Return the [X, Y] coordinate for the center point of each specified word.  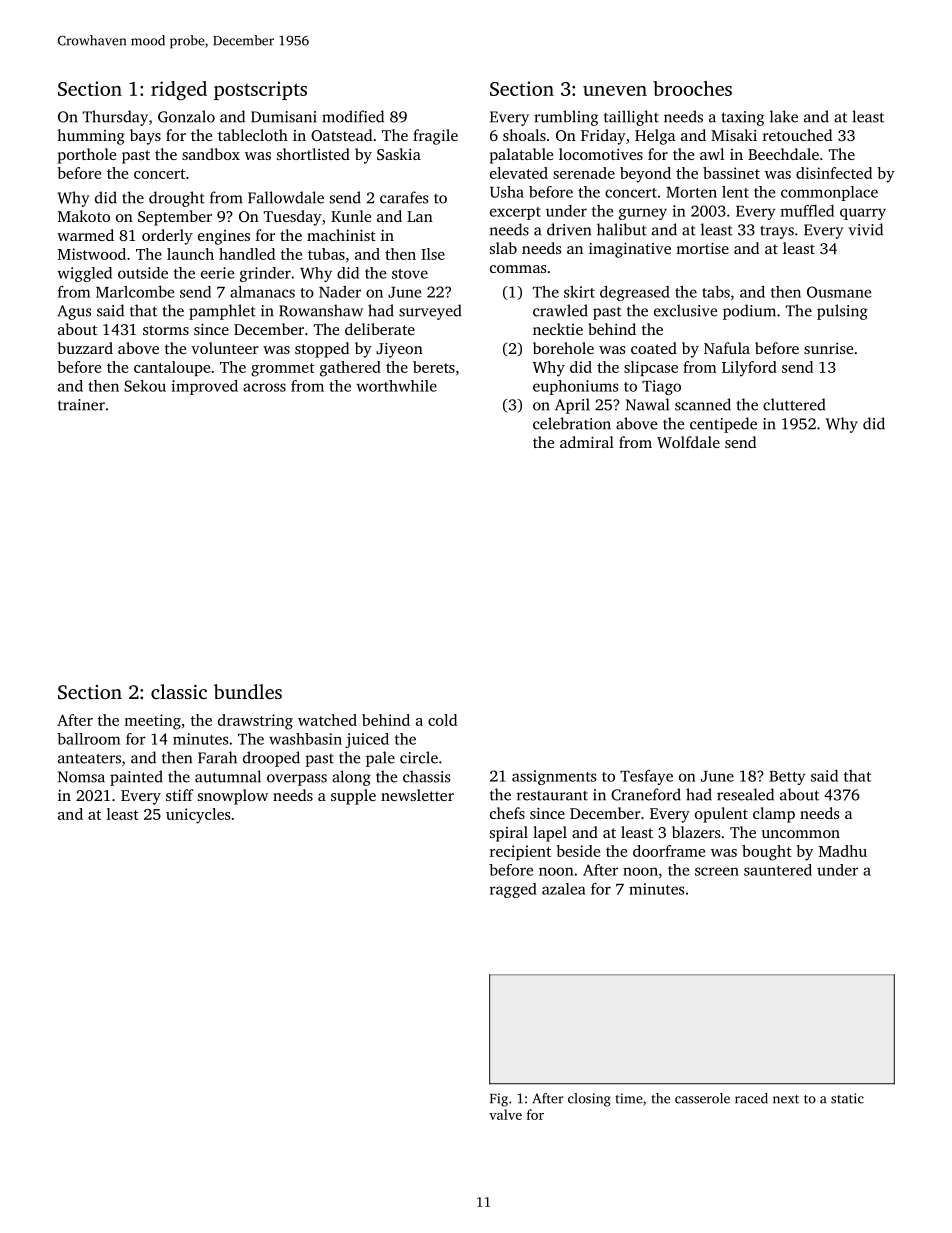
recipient [520, 852]
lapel [550, 834]
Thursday [115, 118]
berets [434, 367]
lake [784, 116]
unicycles [198, 816]
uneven [615, 91]
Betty [787, 778]
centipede [723, 425]
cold [442, 720]
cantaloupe [172, 368]
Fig [499, 1100]
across [264, 387]
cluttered [794, 404]
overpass [297, 780]
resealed [745, 794]
